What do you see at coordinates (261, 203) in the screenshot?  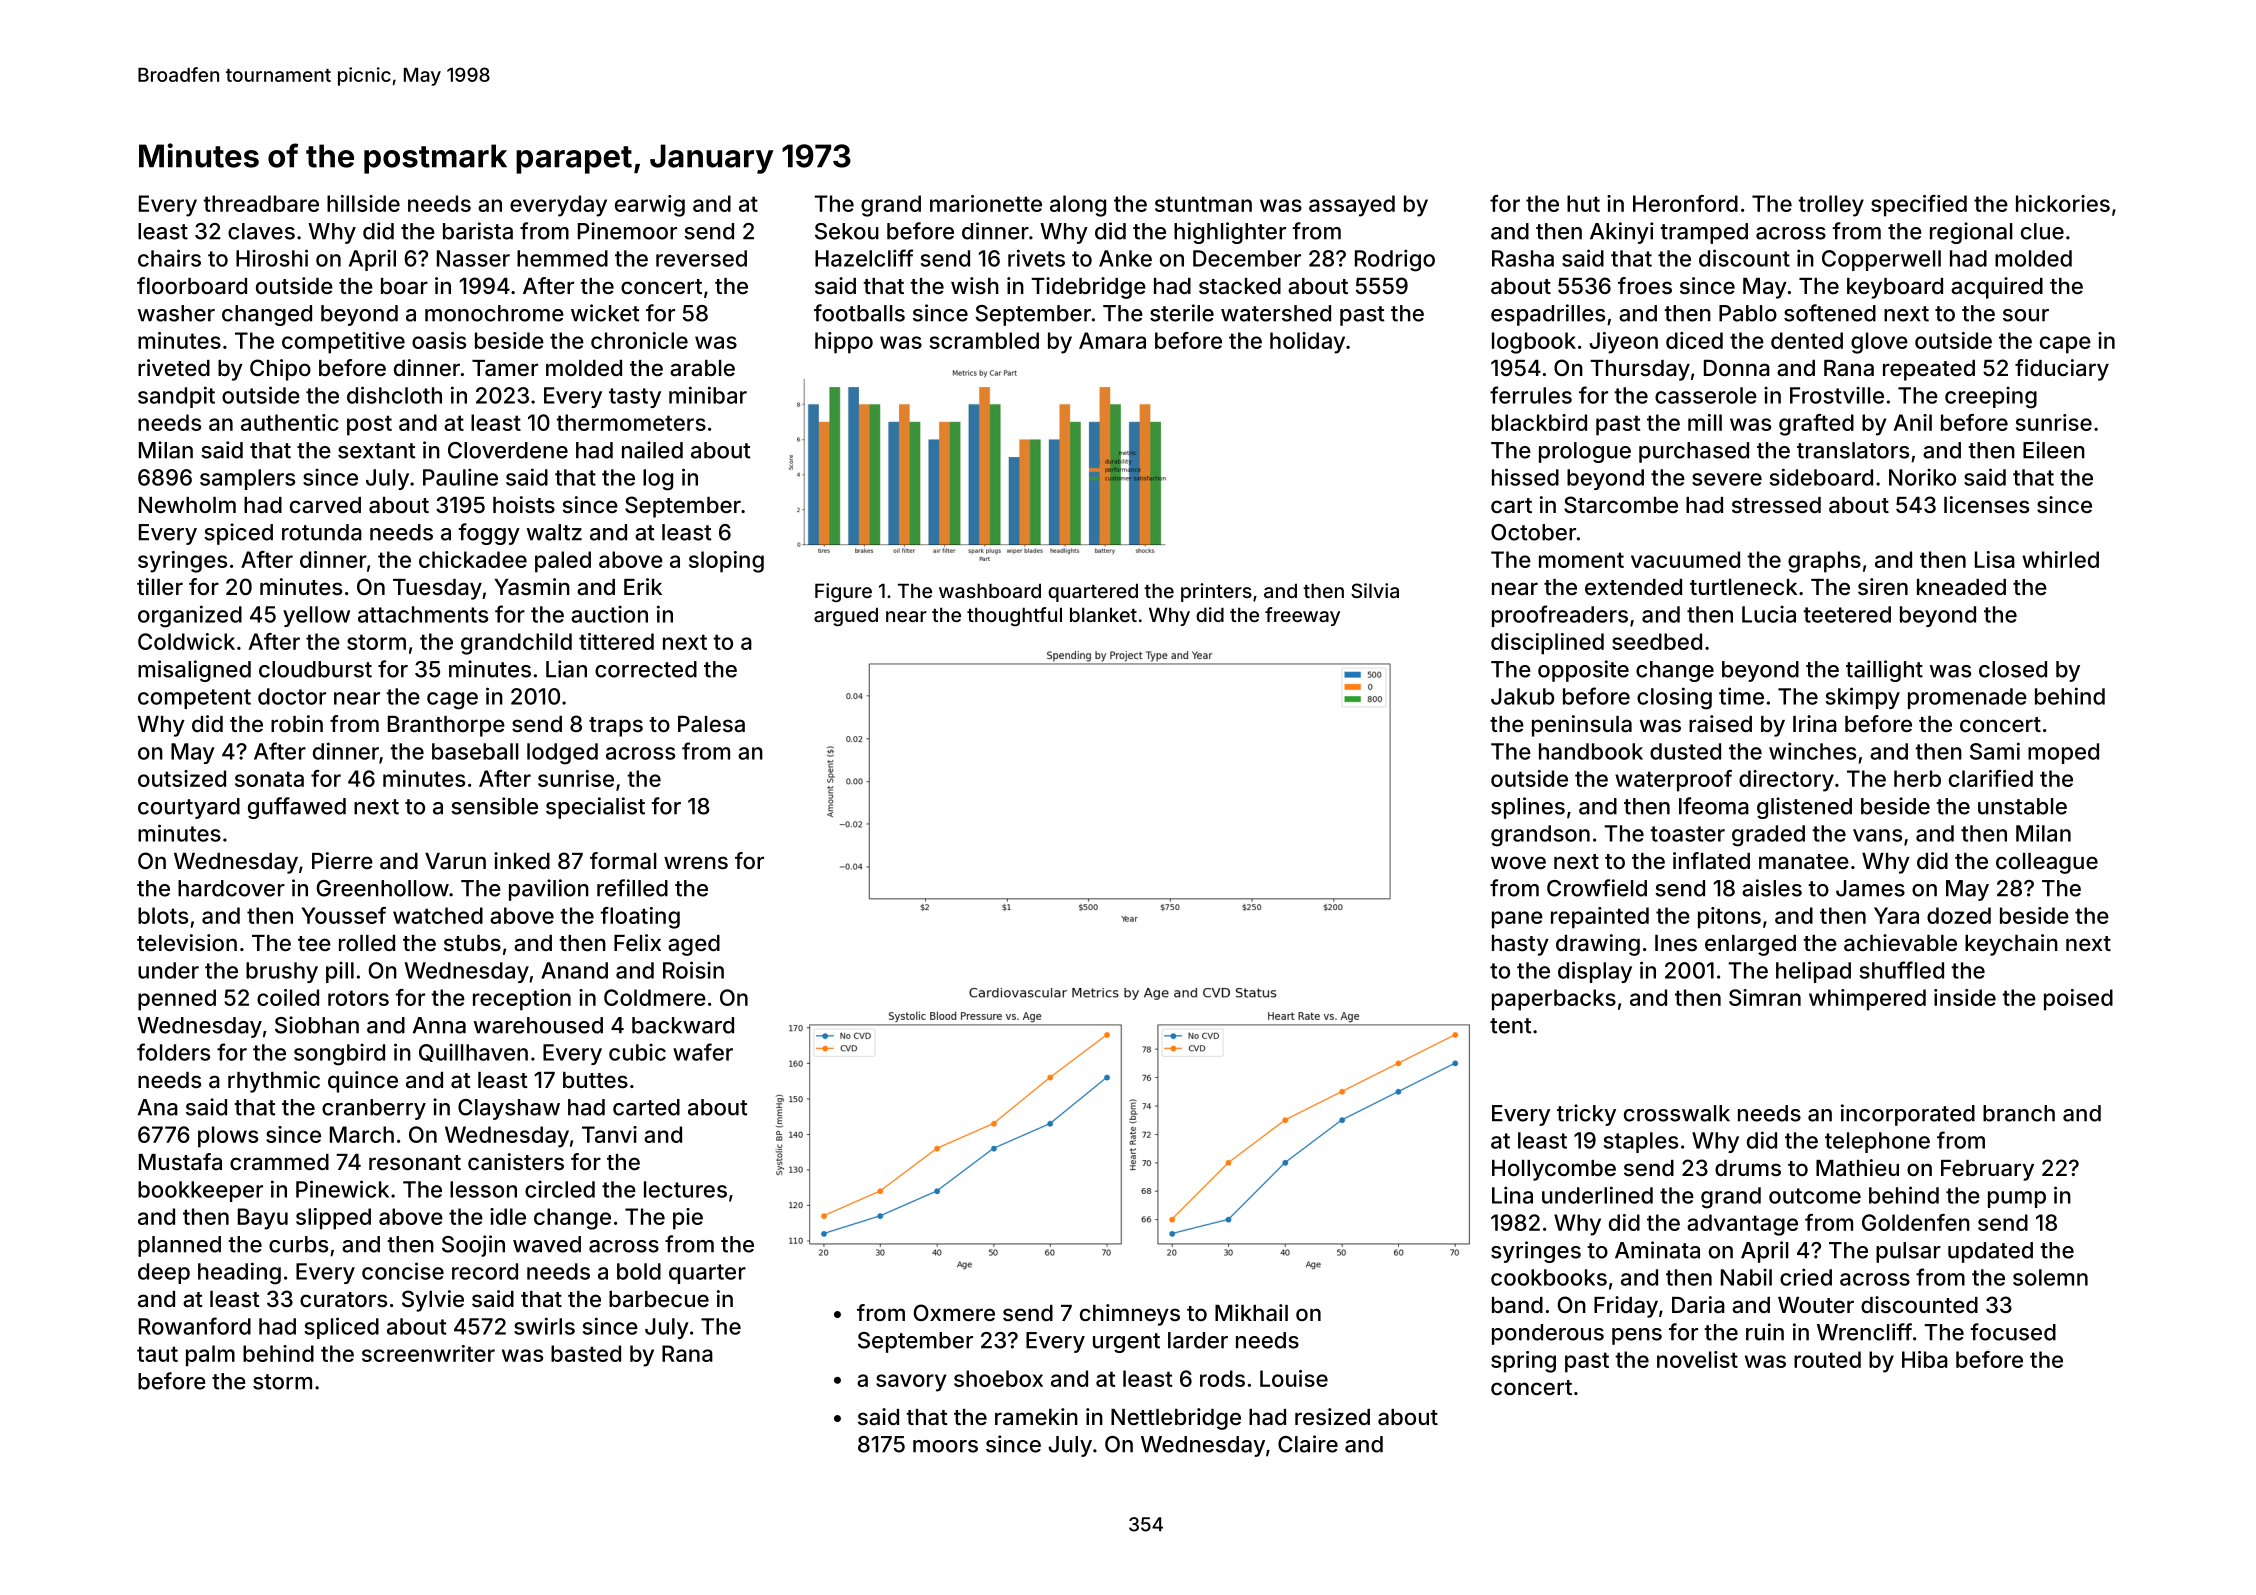 I see `threadbare` at bounding box center [261, 203].
